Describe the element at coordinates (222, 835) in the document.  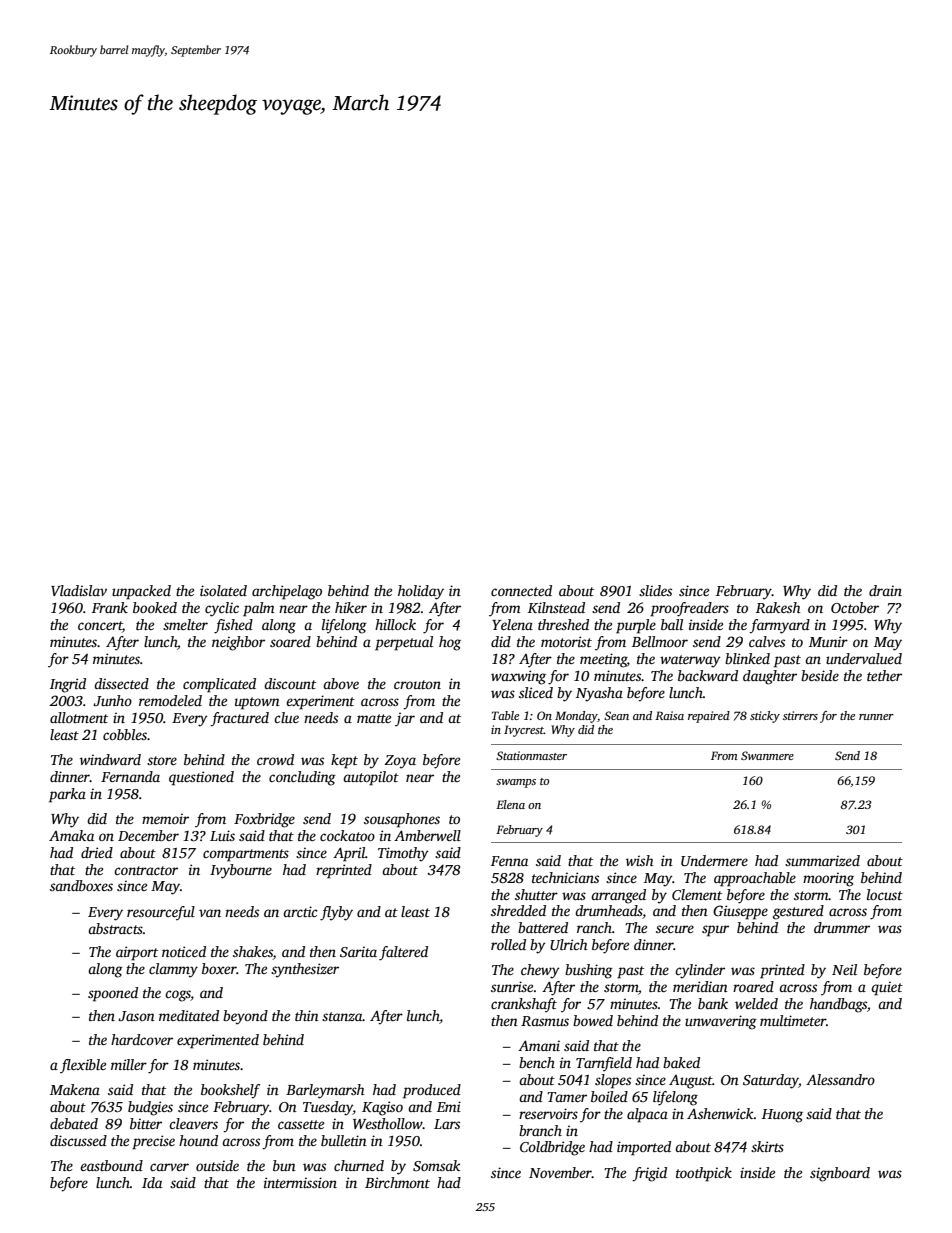
I see `Luis` at that location.
